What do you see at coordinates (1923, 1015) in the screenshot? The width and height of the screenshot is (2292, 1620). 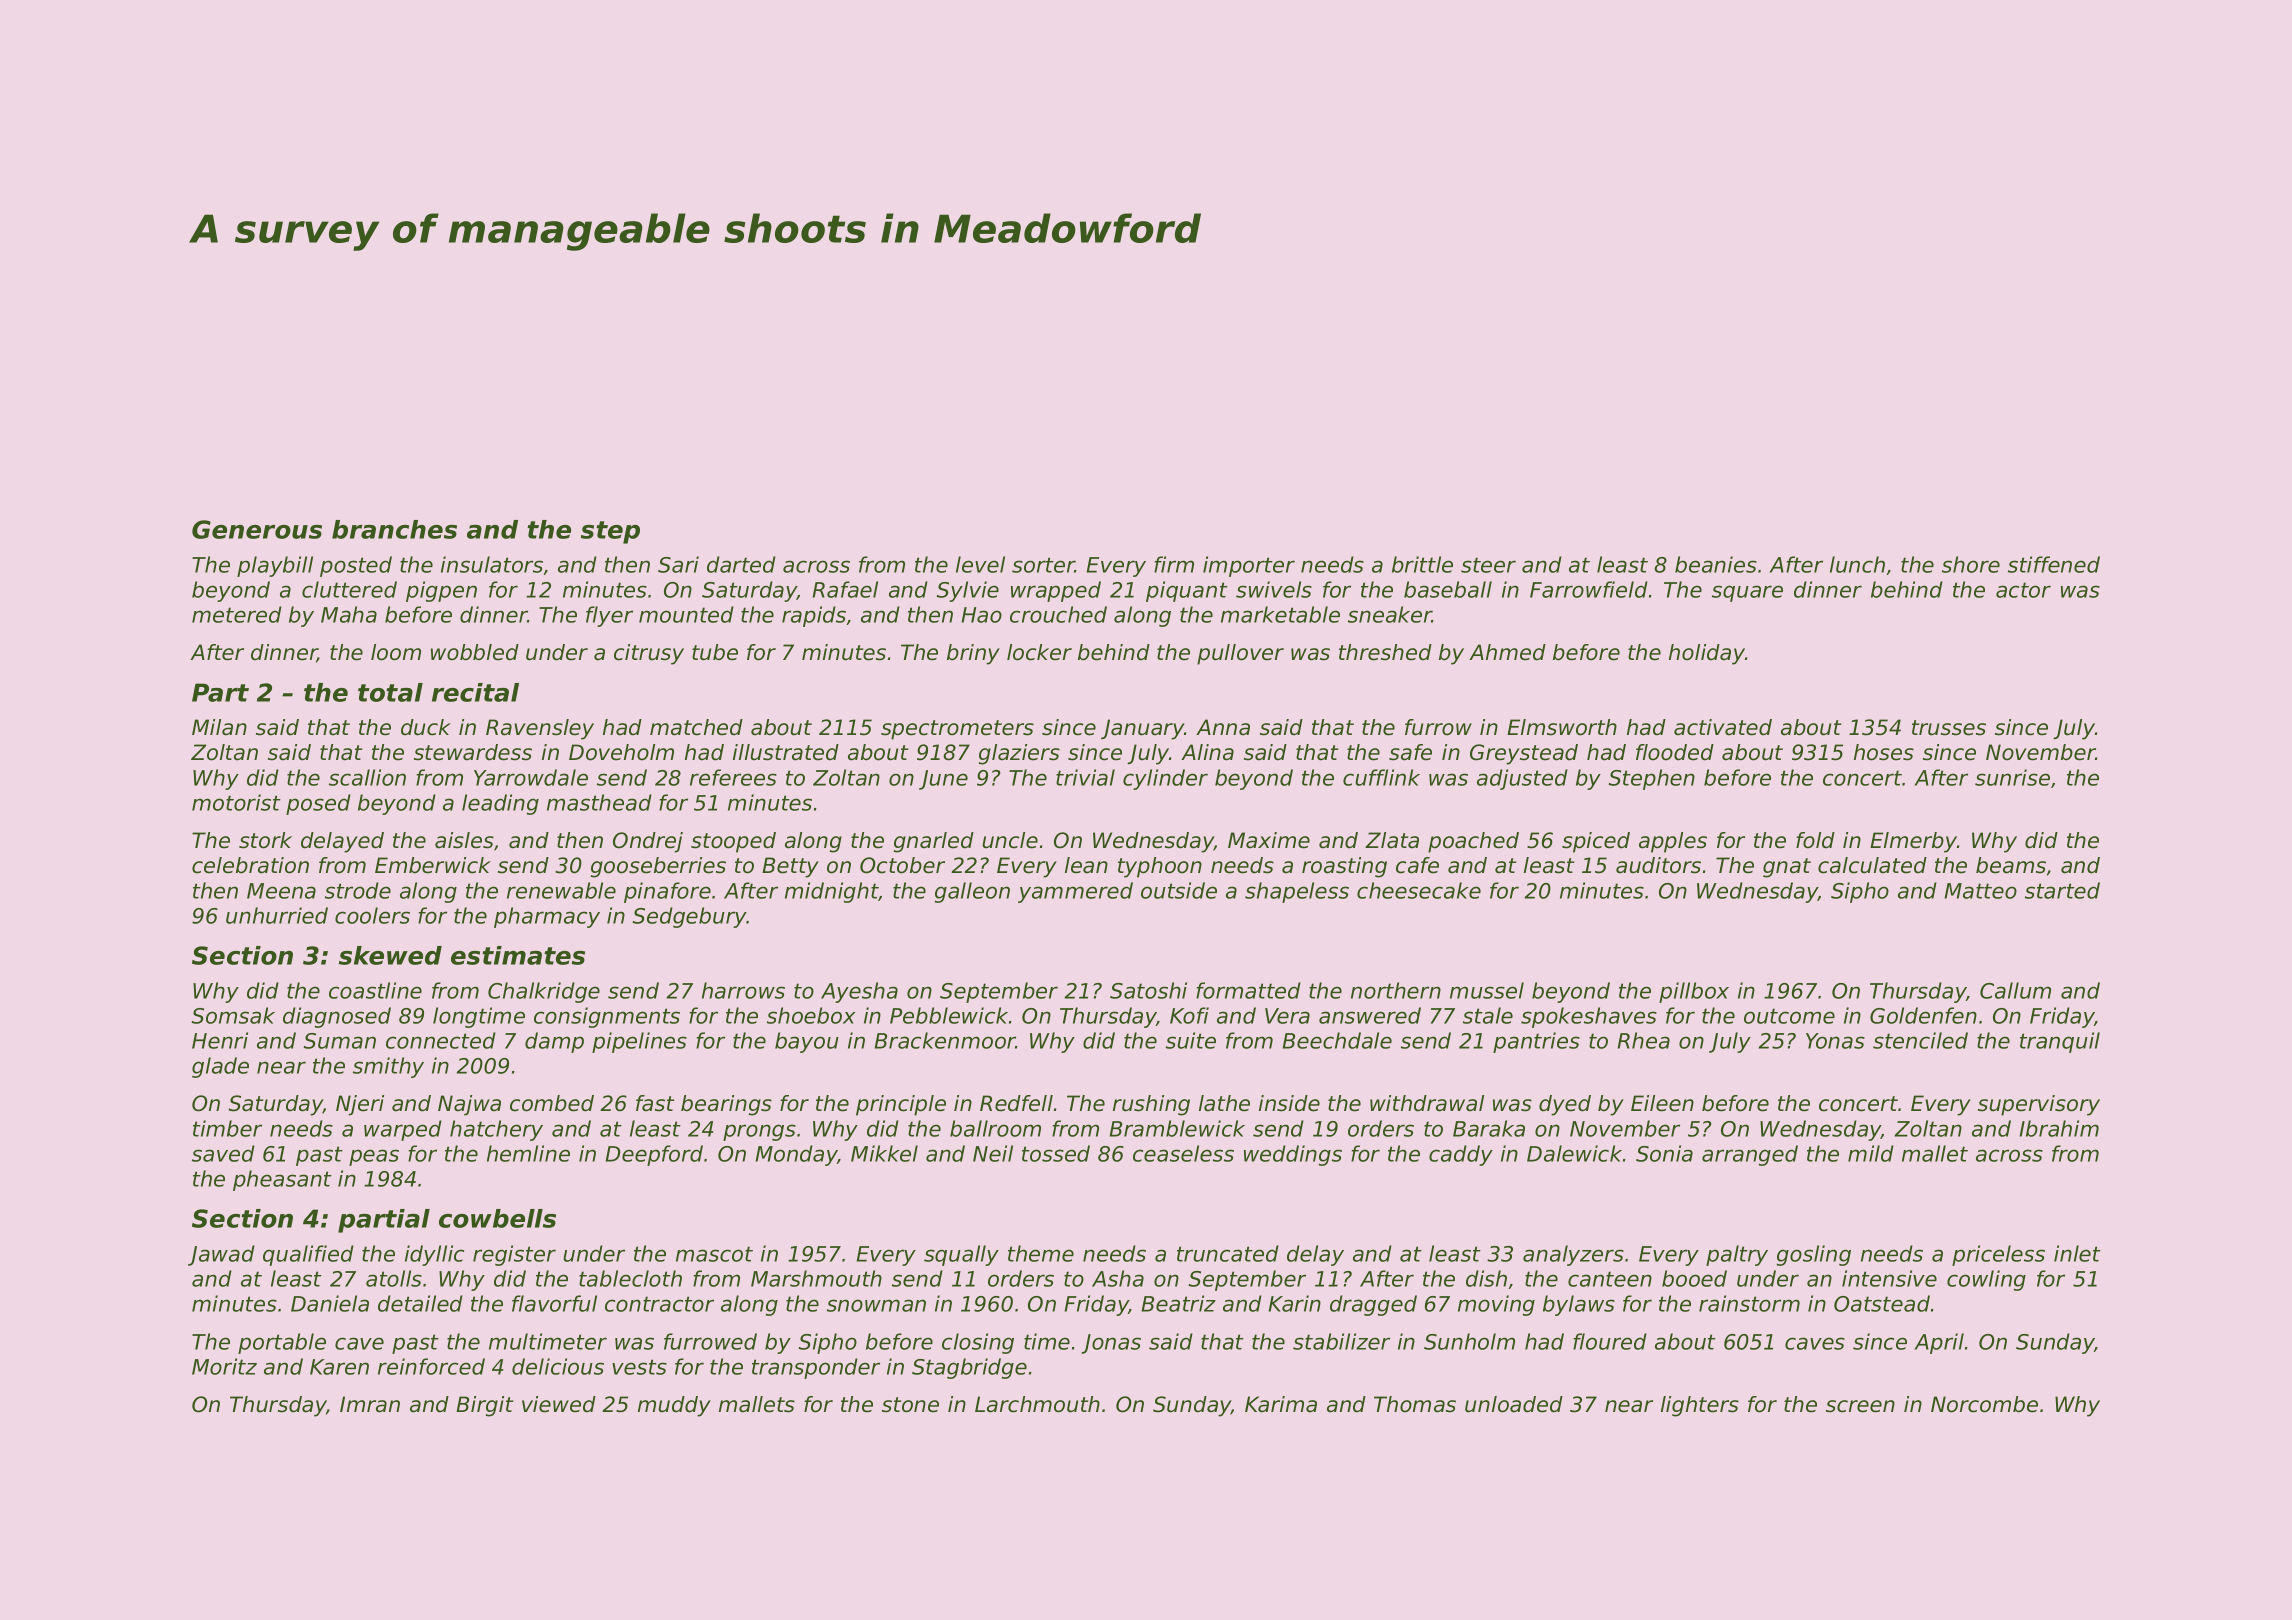 I see `Goldenfen` at bounding box center [1923, 1015].
